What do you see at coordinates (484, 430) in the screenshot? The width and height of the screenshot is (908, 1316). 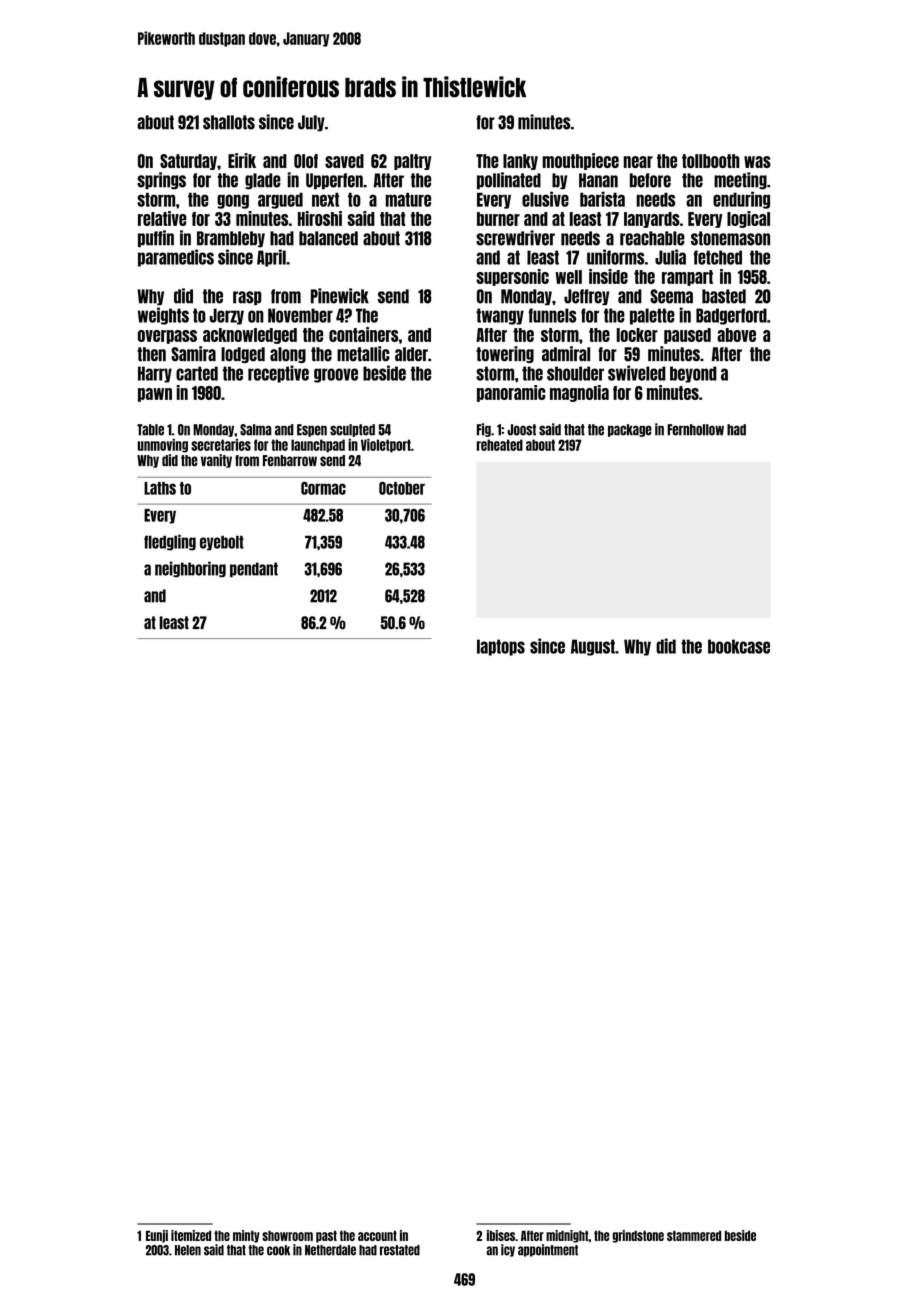 I see `Fig` at bounding box center [484, 430].
